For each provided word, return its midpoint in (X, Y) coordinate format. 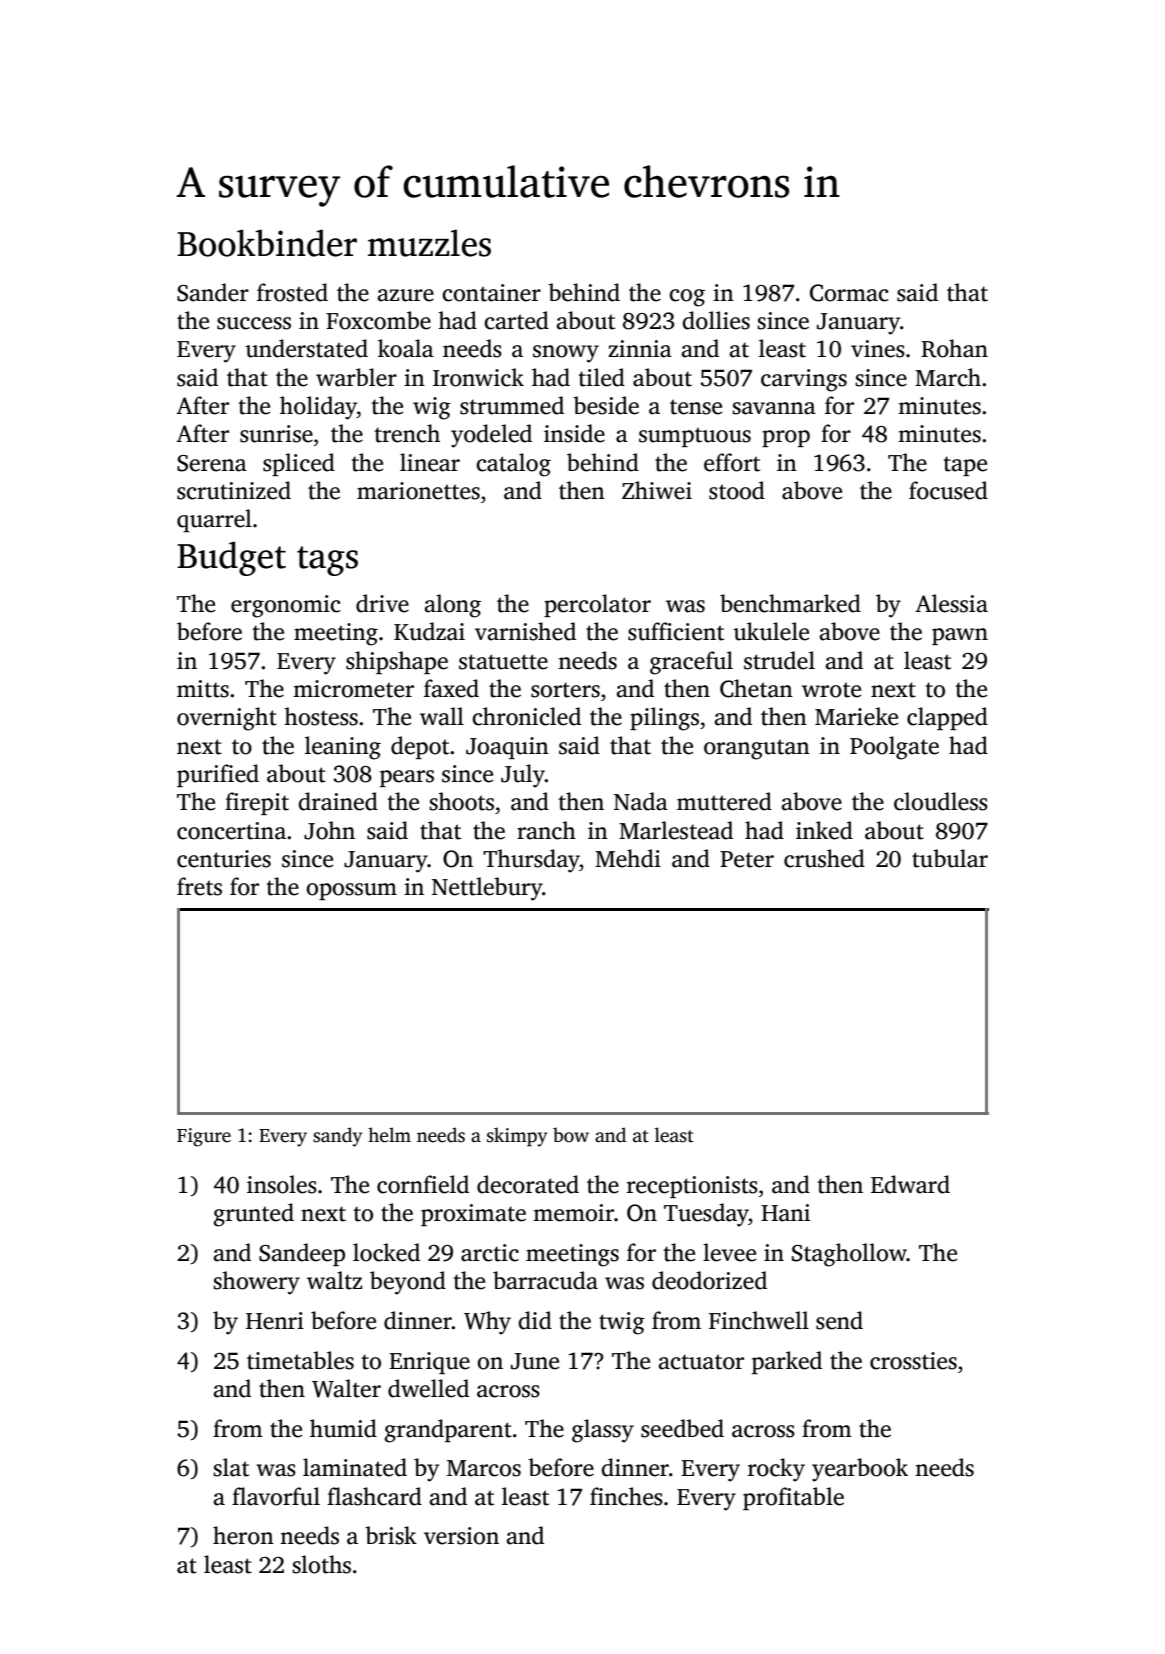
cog (687, 298)
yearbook (860, 1470)
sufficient (676, 631)
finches (626, 1496)
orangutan (757, 749)
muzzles (429, 243)
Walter (346, 1388)
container (491, 293)
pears (407, 778)
